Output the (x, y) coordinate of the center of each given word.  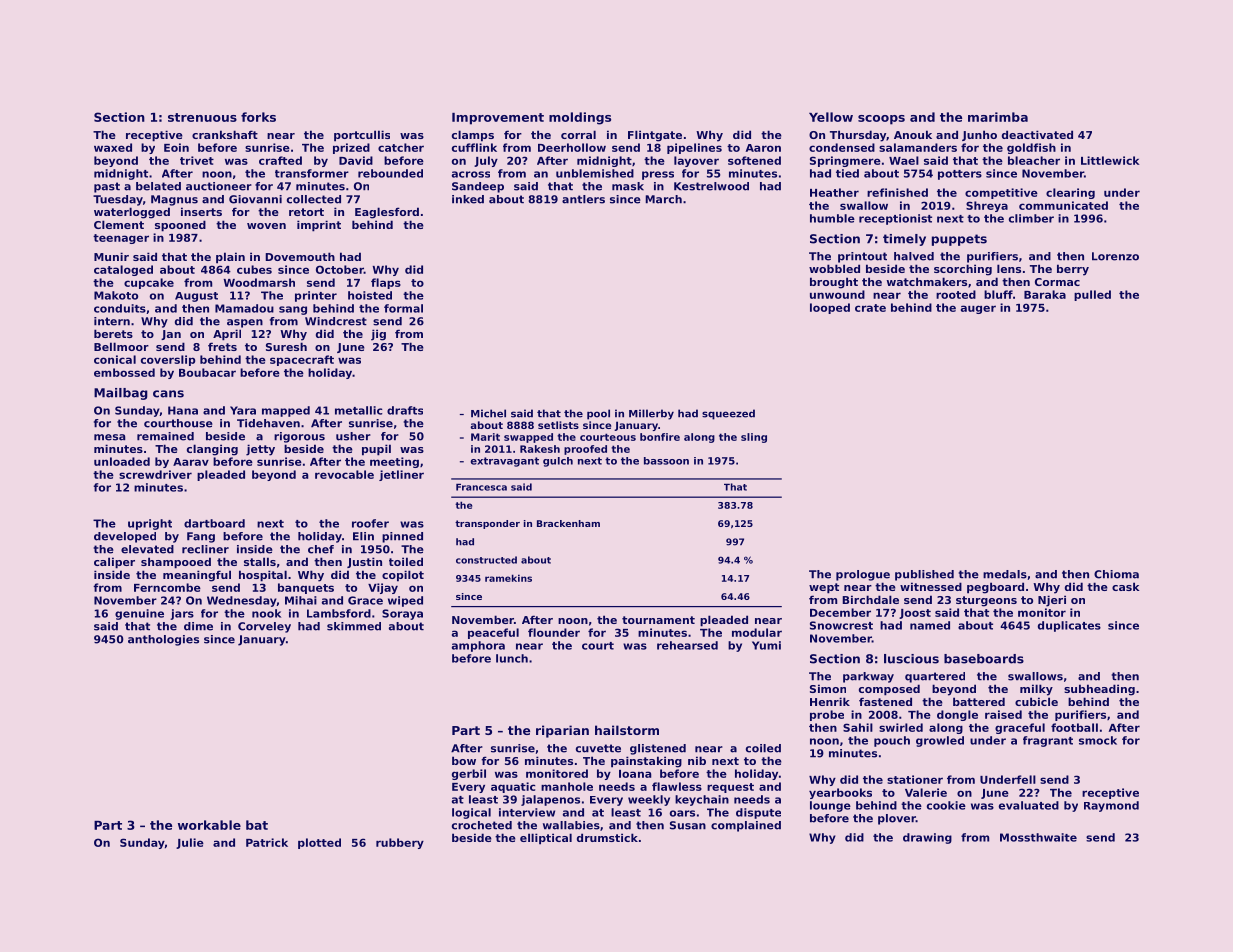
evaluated (1029, 805)
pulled (1092, 295)
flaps (386, 283)
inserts (201, 211)
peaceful (493, 633)
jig (378, 335)
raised (1003, 714)
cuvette (598, 748)
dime (198, 626)
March (664, 199)
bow (464, 760)
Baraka (1045, 294)
